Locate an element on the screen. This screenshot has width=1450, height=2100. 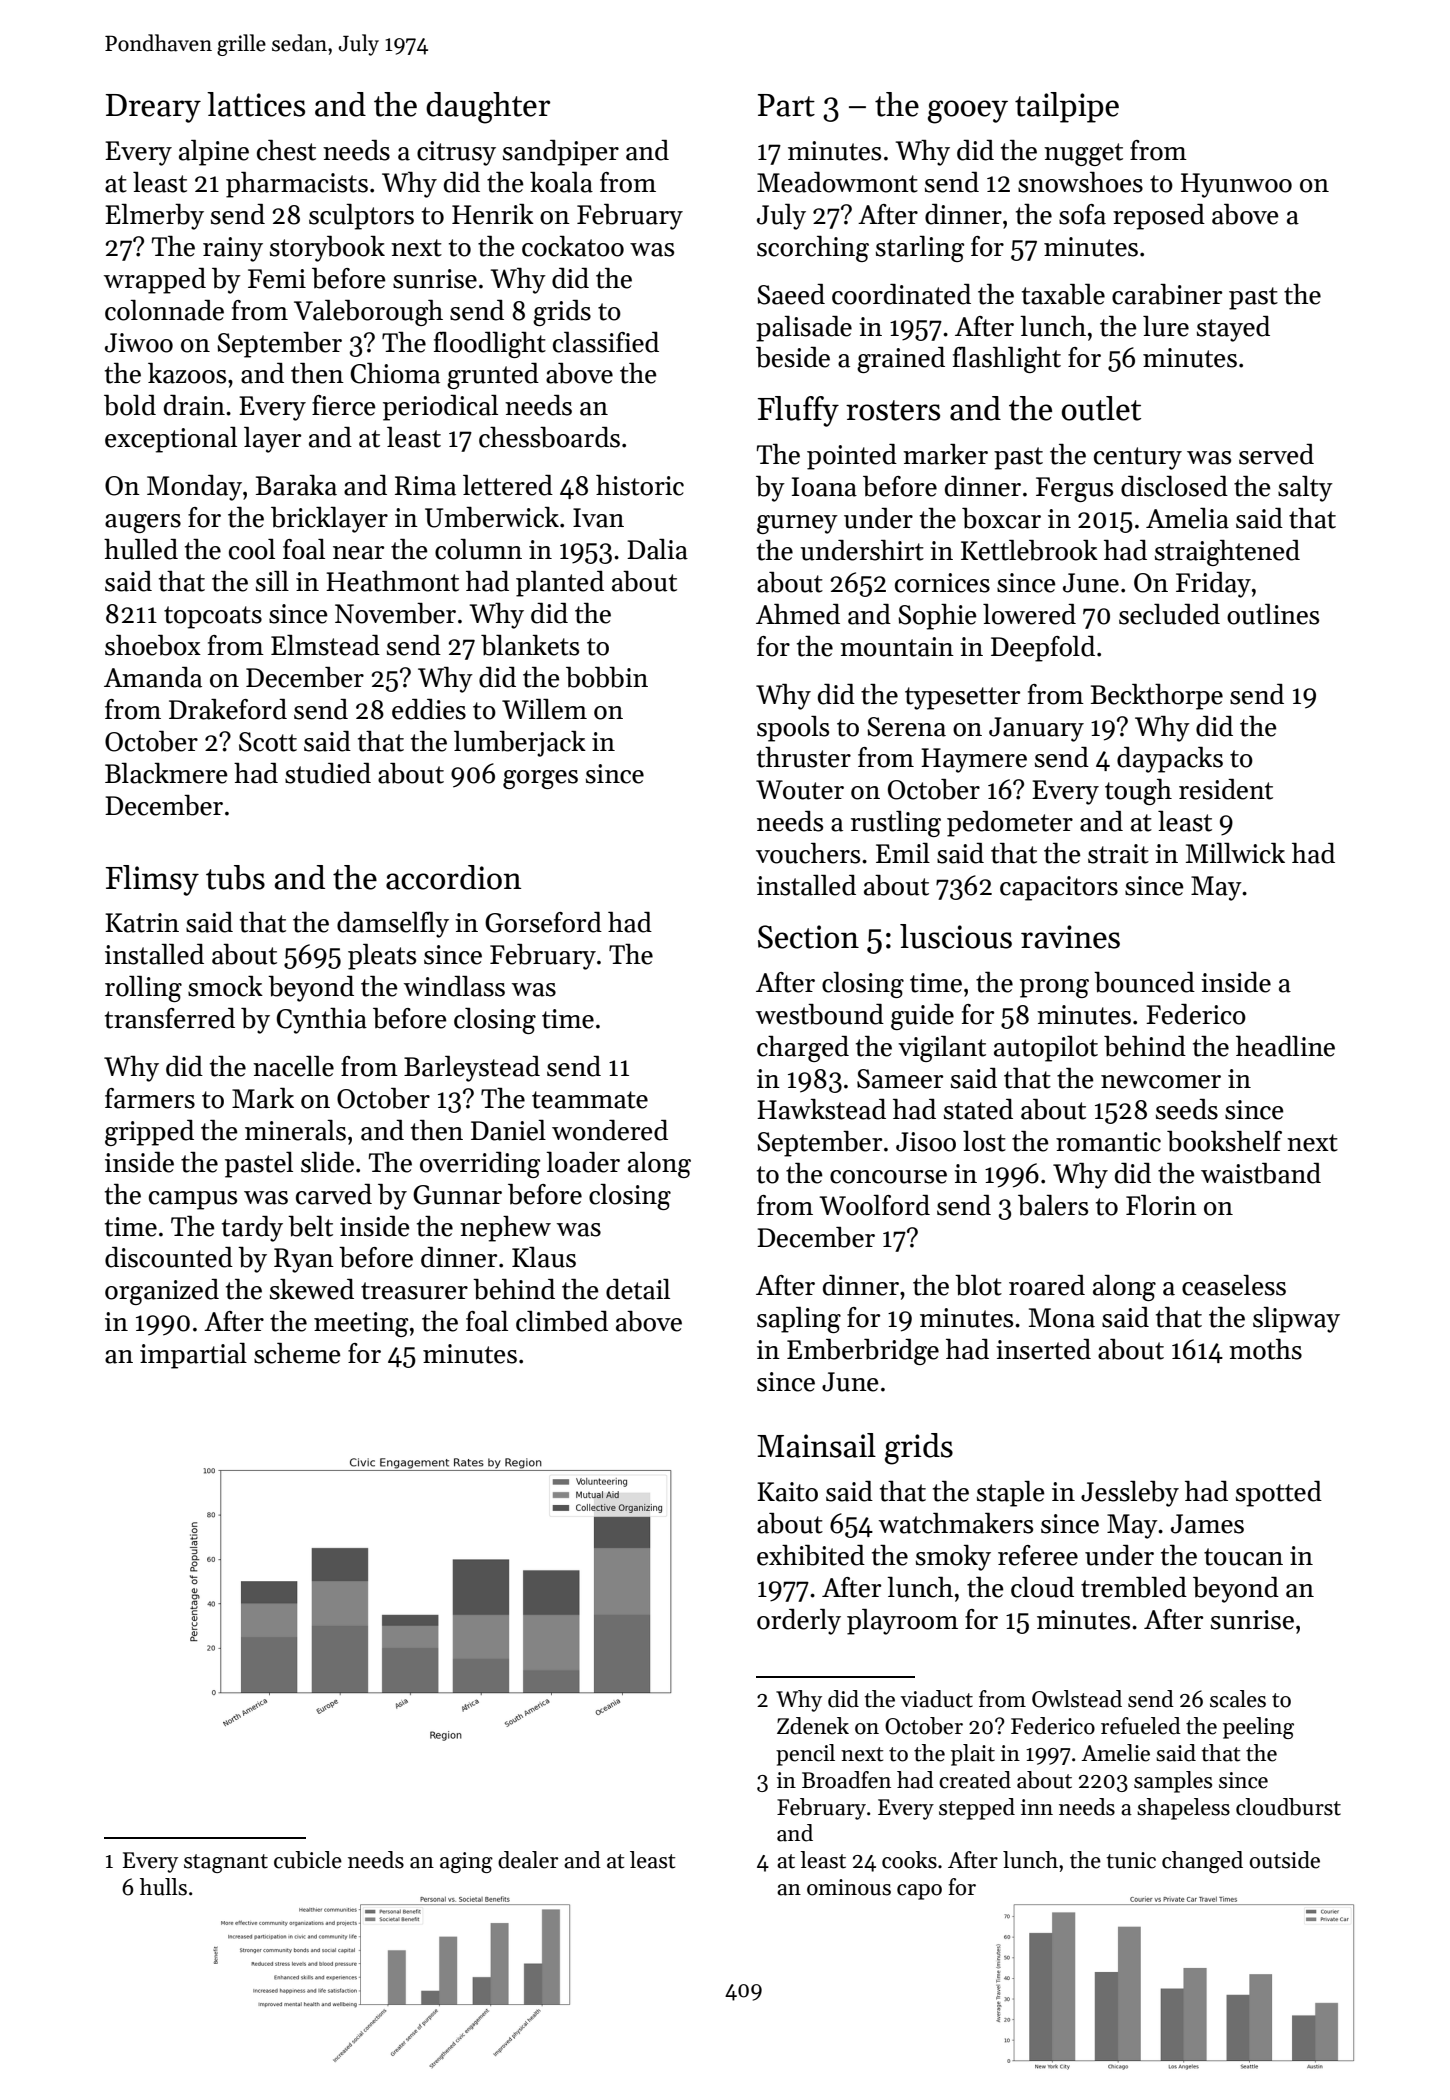
Flimsy is located at coordinates (152, 880).
